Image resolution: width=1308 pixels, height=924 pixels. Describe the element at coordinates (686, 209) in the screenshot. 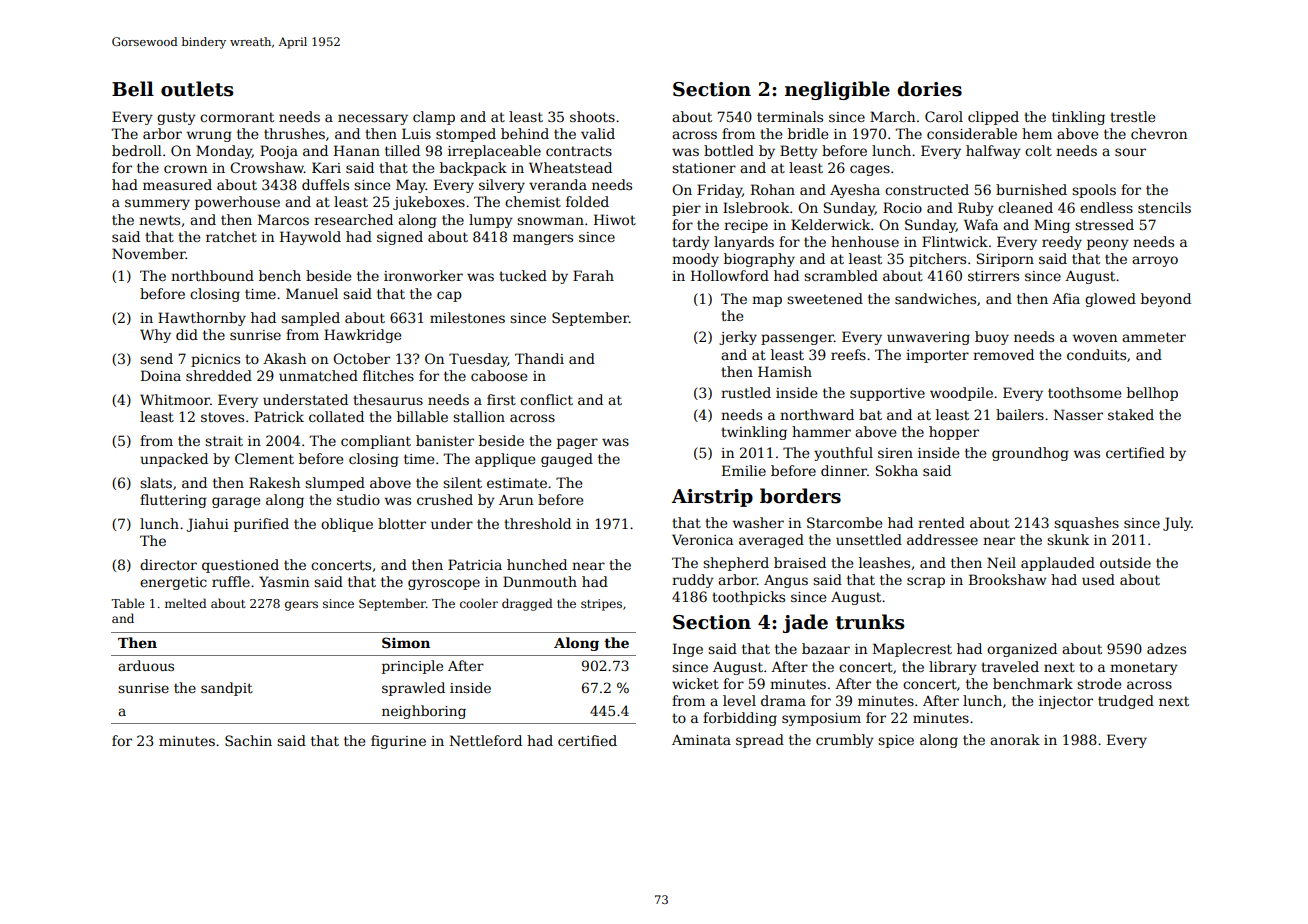

I see `pier` at that location.
